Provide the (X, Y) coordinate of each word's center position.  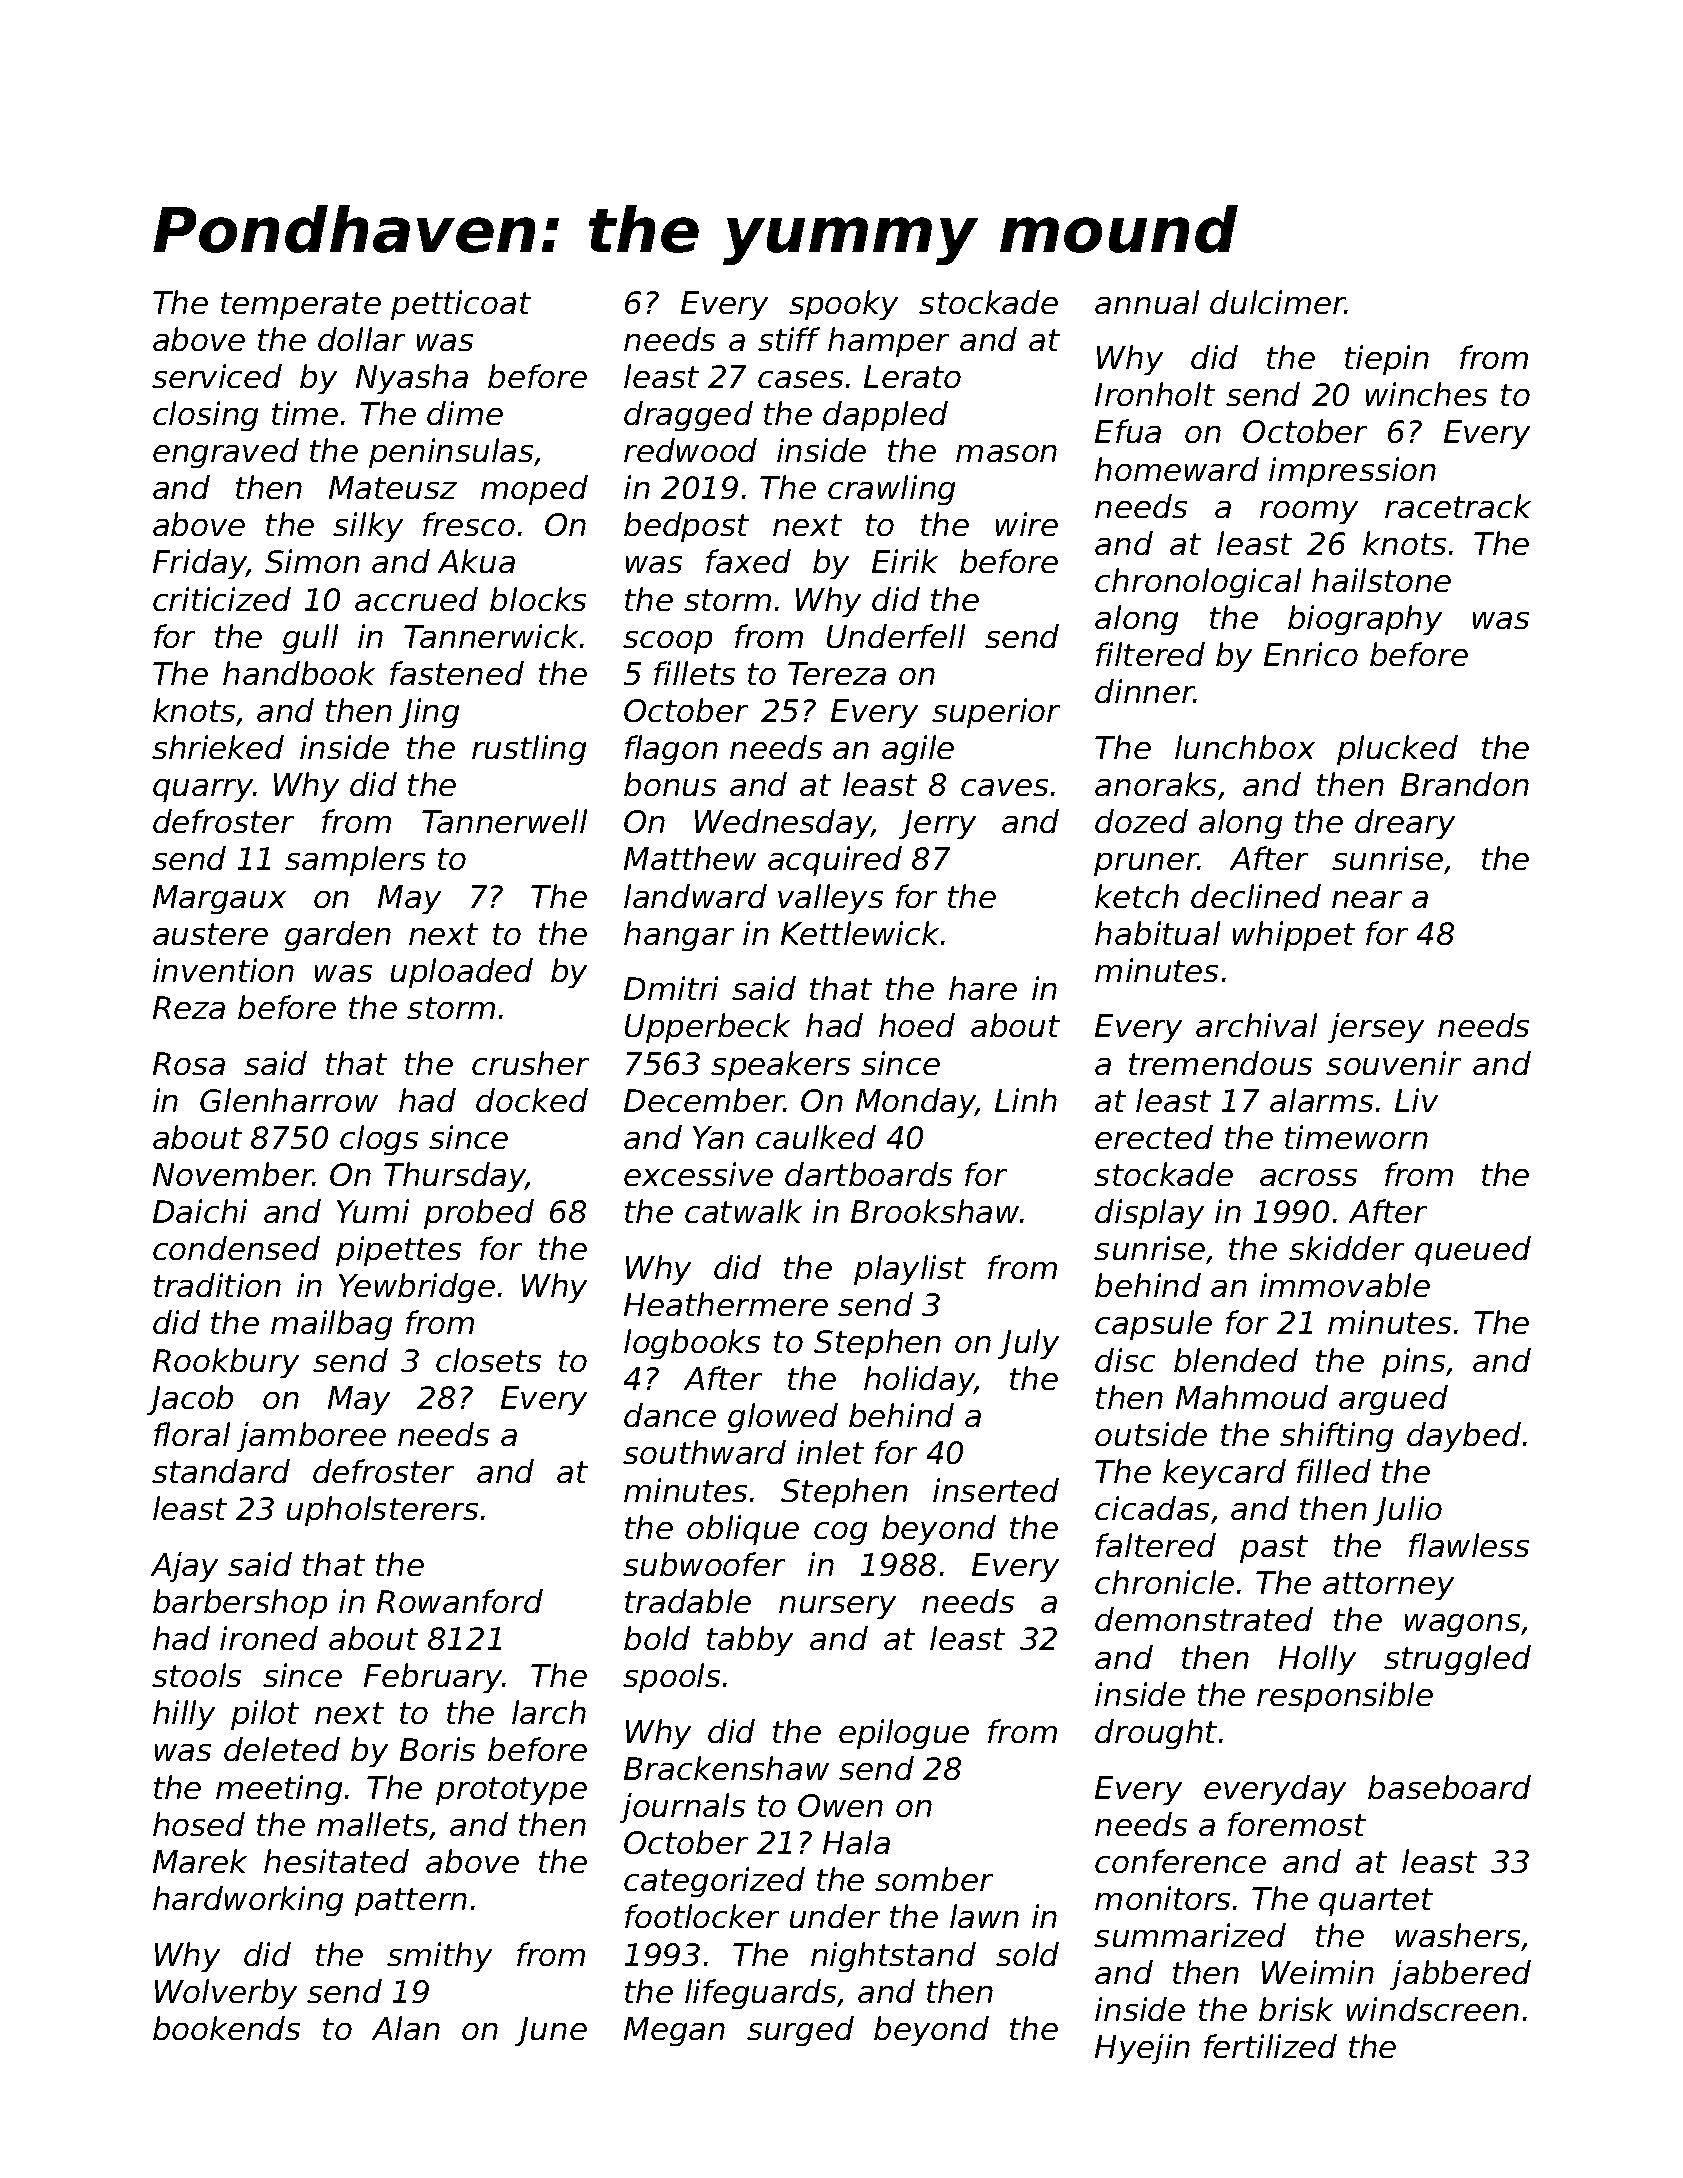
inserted (996, 1490)
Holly (1317, 1660)
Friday (200, 564)
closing (205, 416)
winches (1426, 394)
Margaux (219, 899)
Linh (1026, 1100)
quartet (1376, 1902)
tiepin (1387, 360)
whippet (1294, 936)
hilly (184, 1715)
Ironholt (1155, 394)
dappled (885, 416)
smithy (439, 1957)
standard (221, 1471)
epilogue (904, 1734)
